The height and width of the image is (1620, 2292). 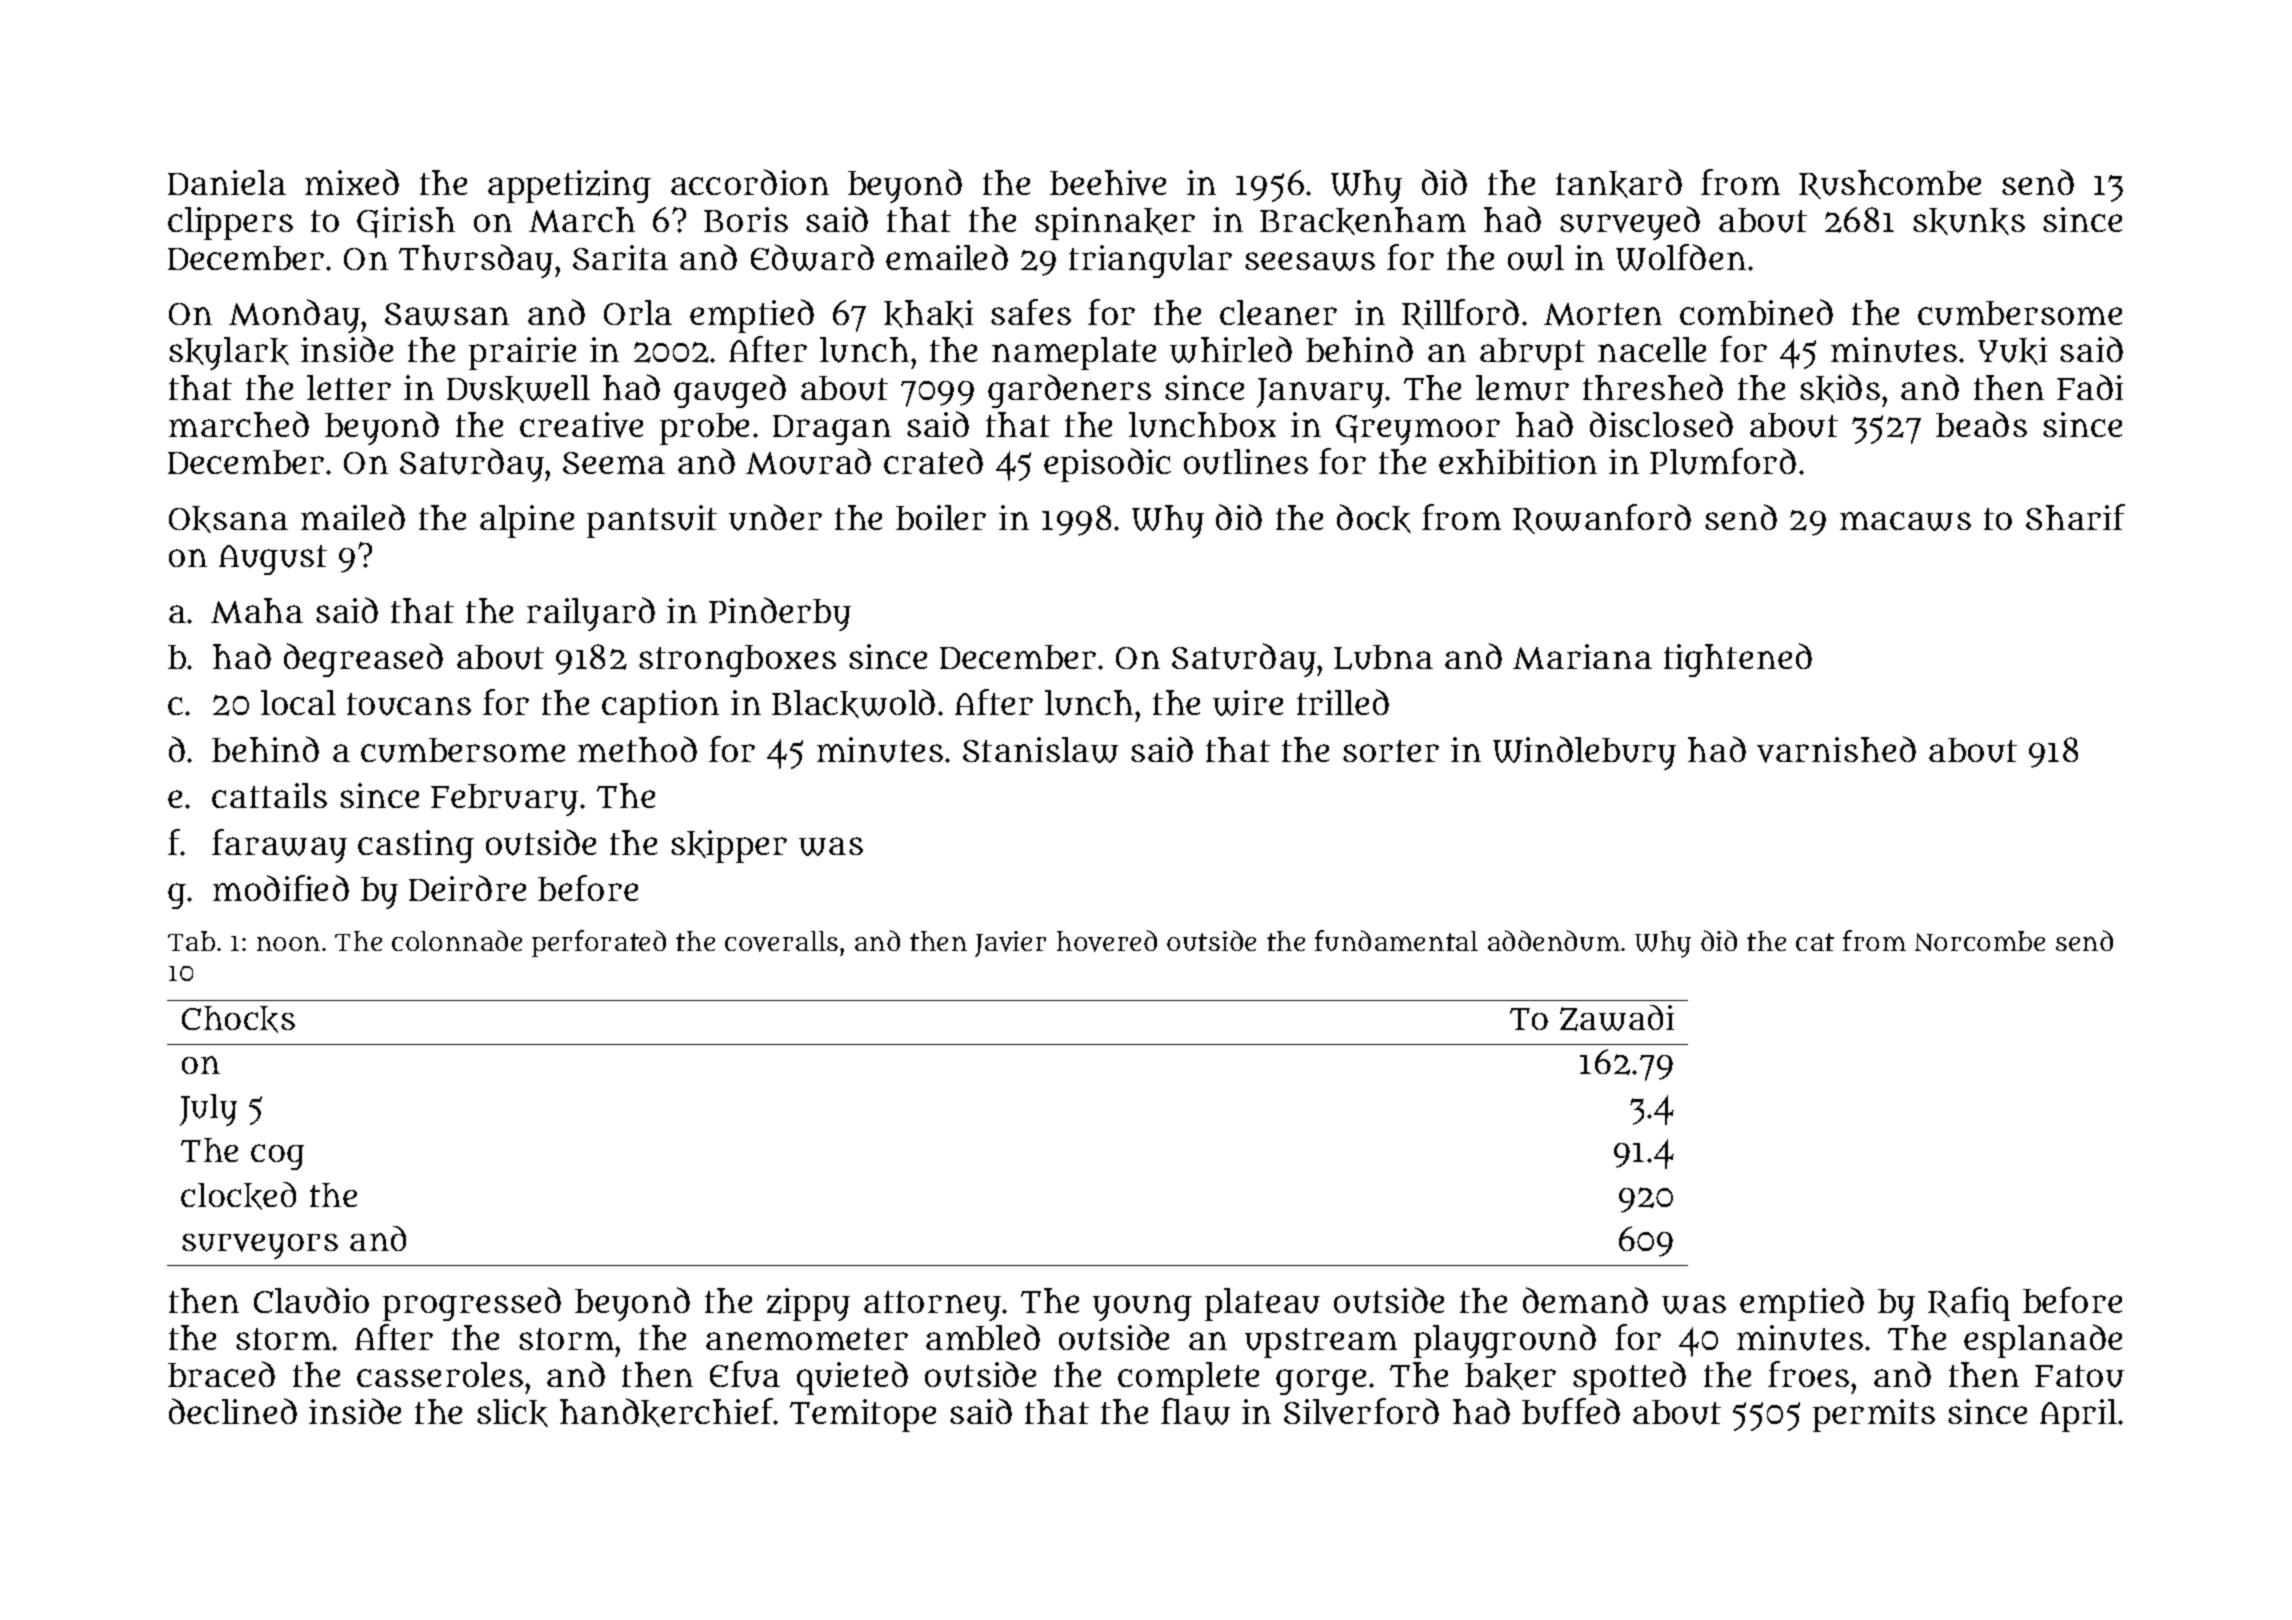 I want to click on colonnade, so click(x=457, y=940).
